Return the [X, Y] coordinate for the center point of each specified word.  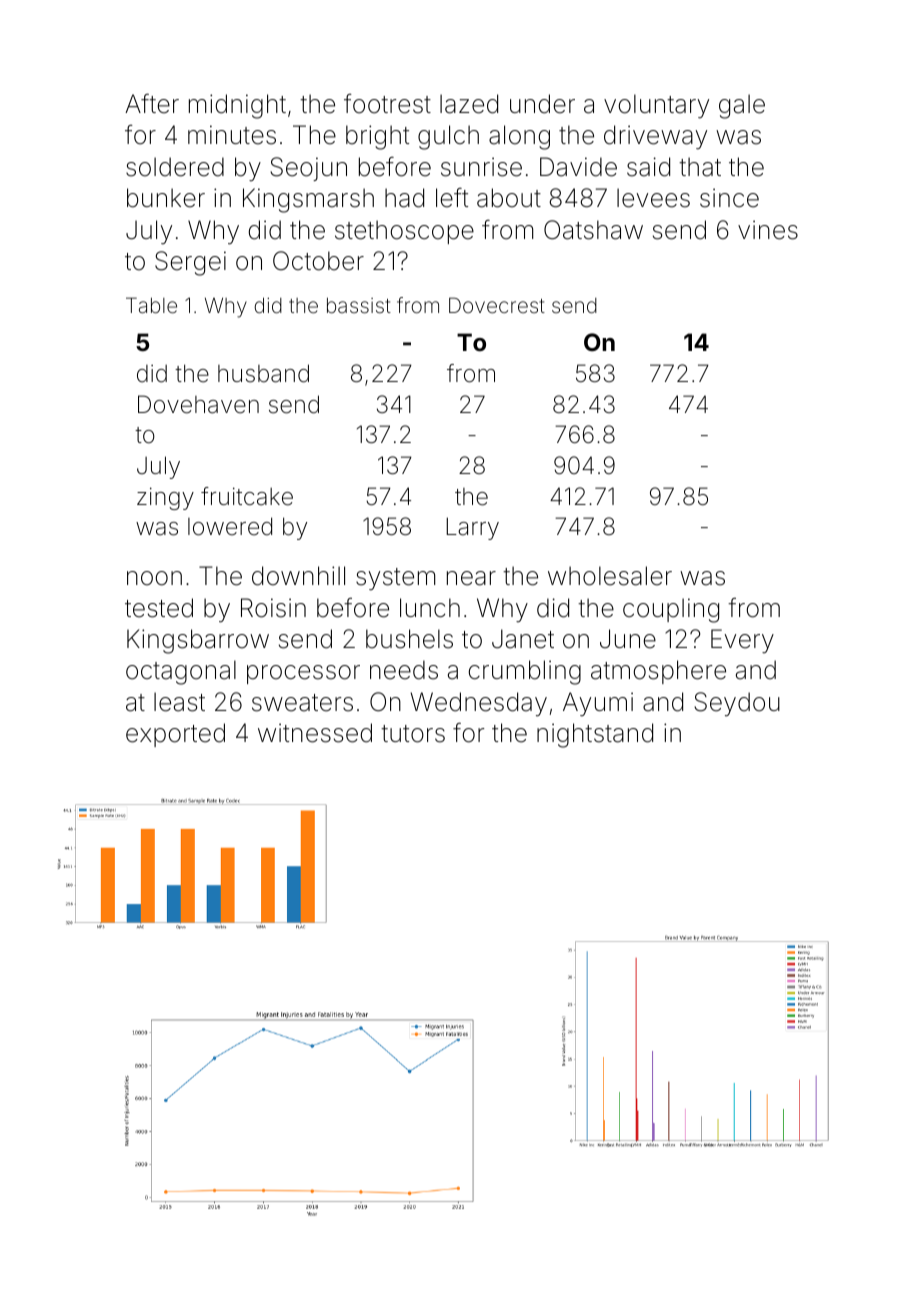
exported [175, 735]
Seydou [737, 704]
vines [768, 230]
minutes [232, 135]
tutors [413, 734]
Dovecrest [497, 305]
